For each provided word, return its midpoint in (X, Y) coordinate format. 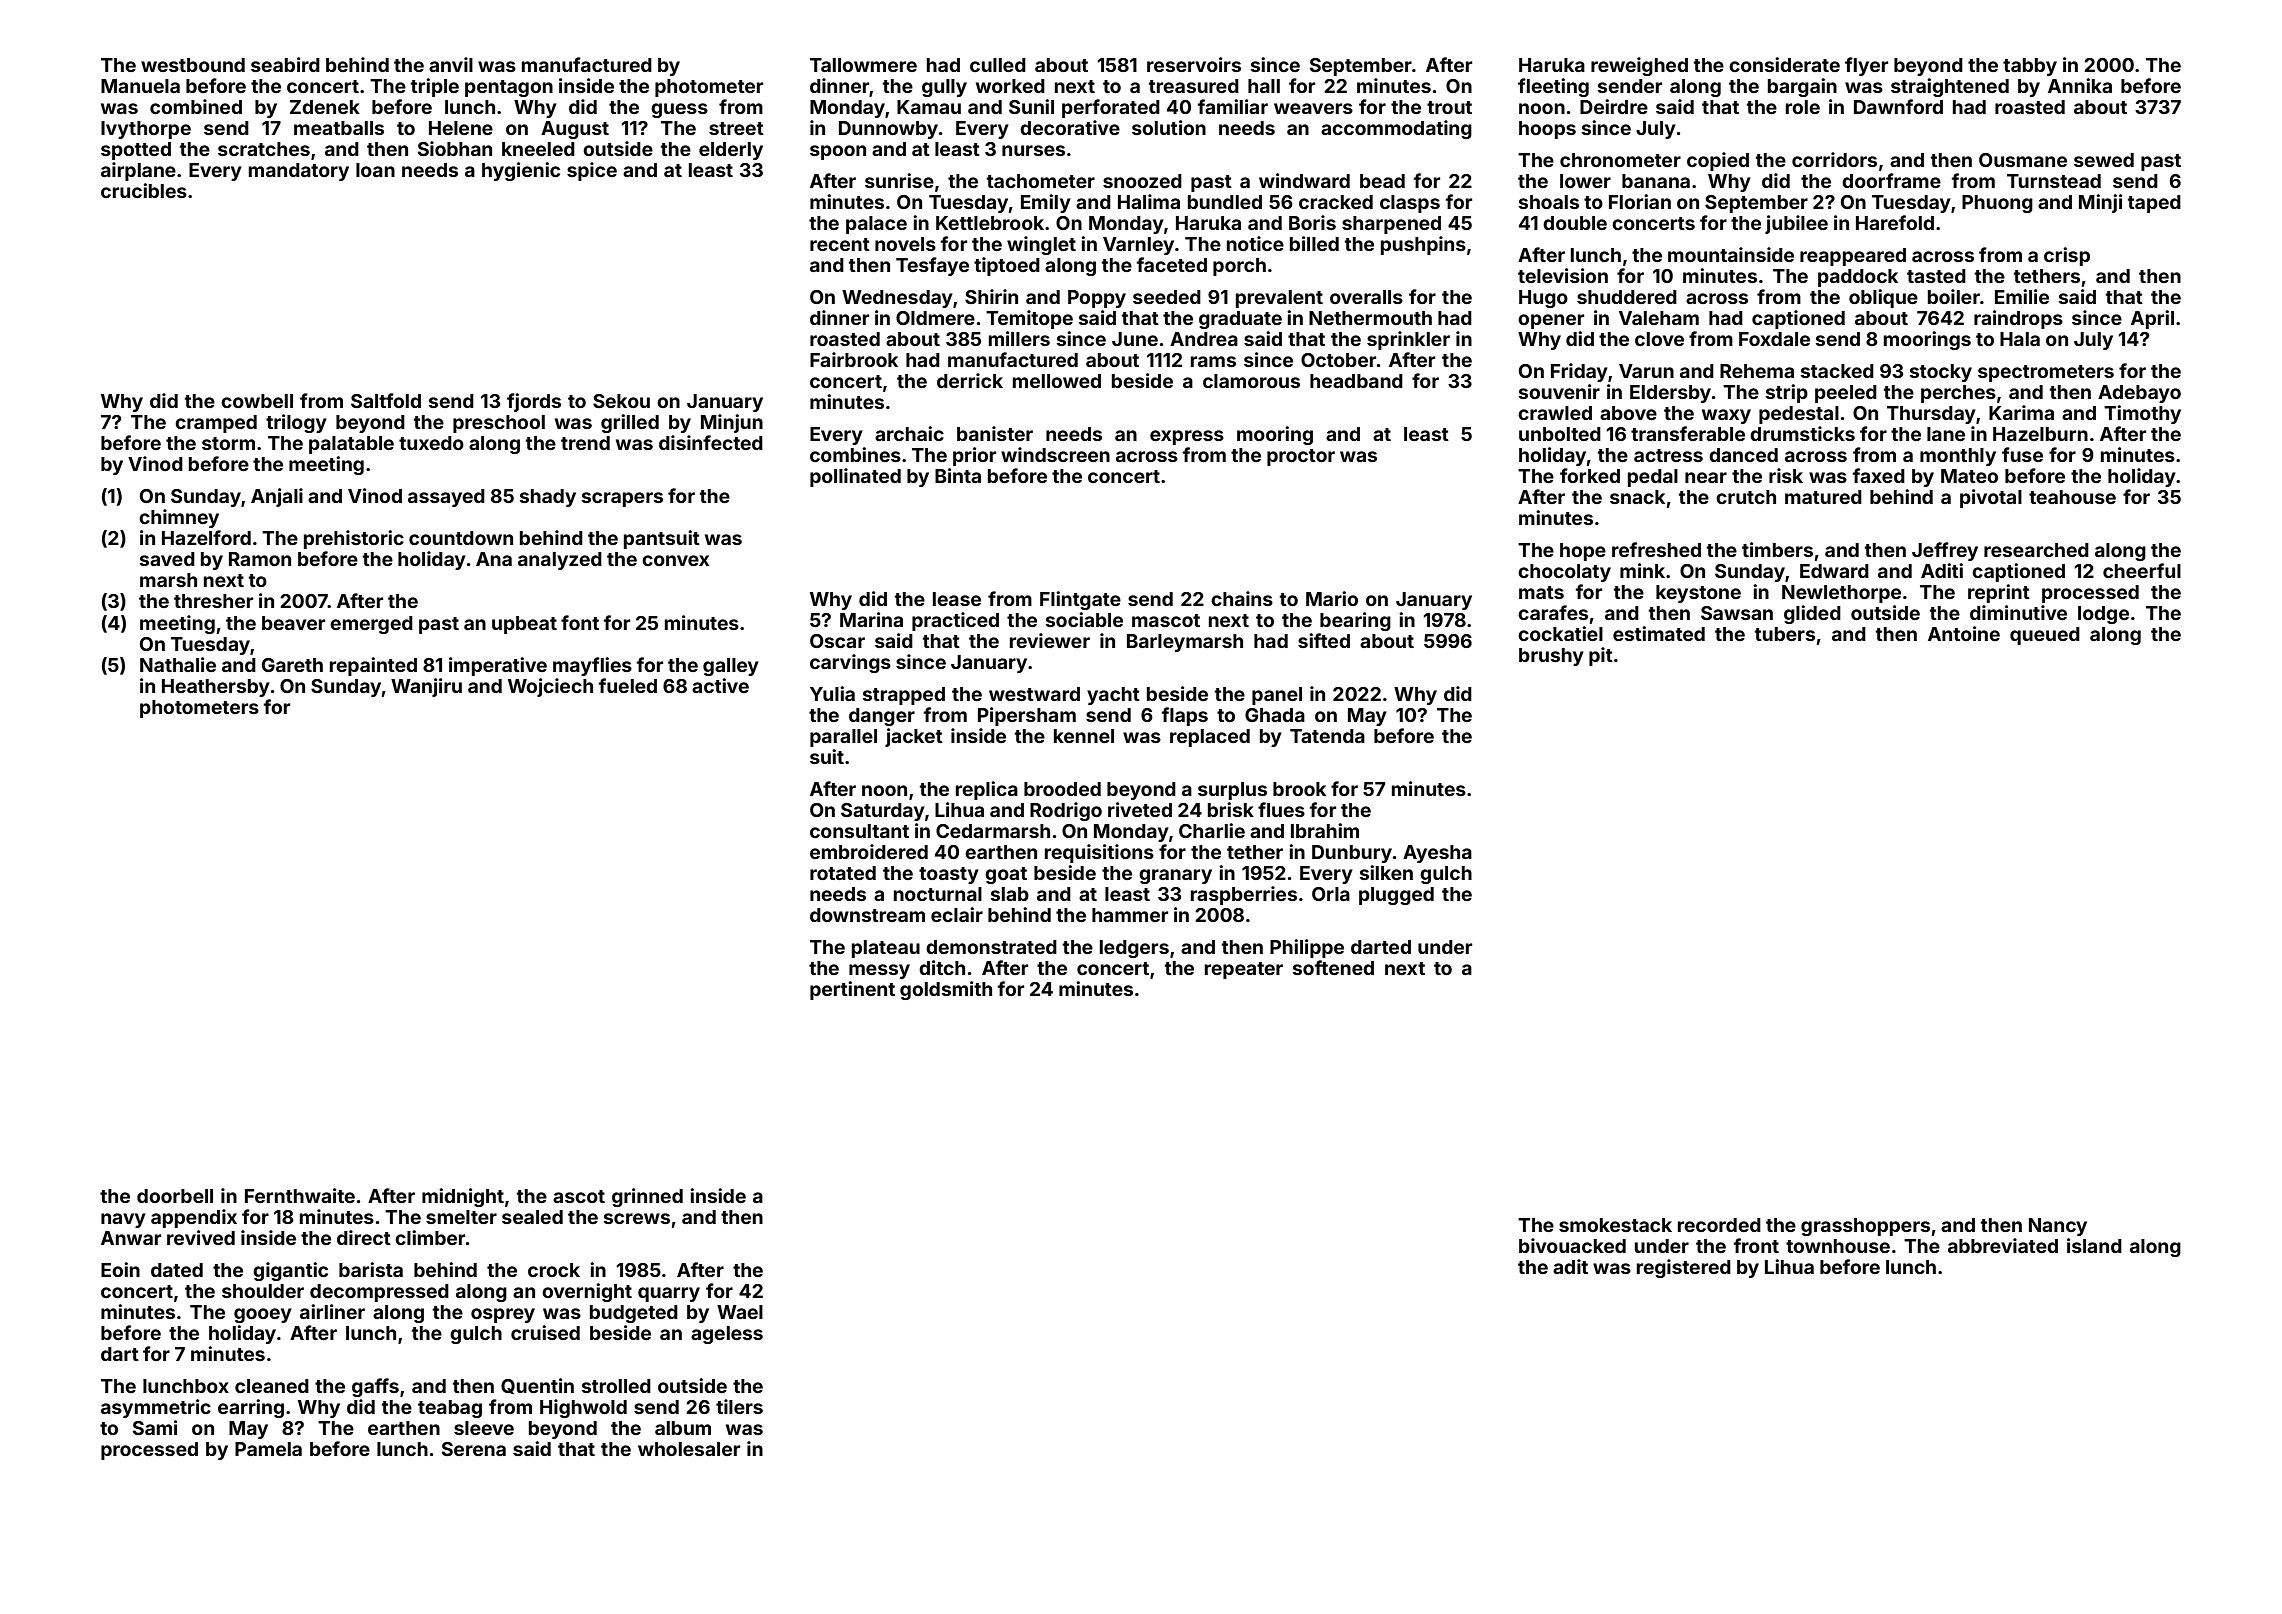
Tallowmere (863, 65)
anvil (451, 64)
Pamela (268, 1449)
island (2094, 1245)
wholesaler (689, 1449)
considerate (1784, 64)
